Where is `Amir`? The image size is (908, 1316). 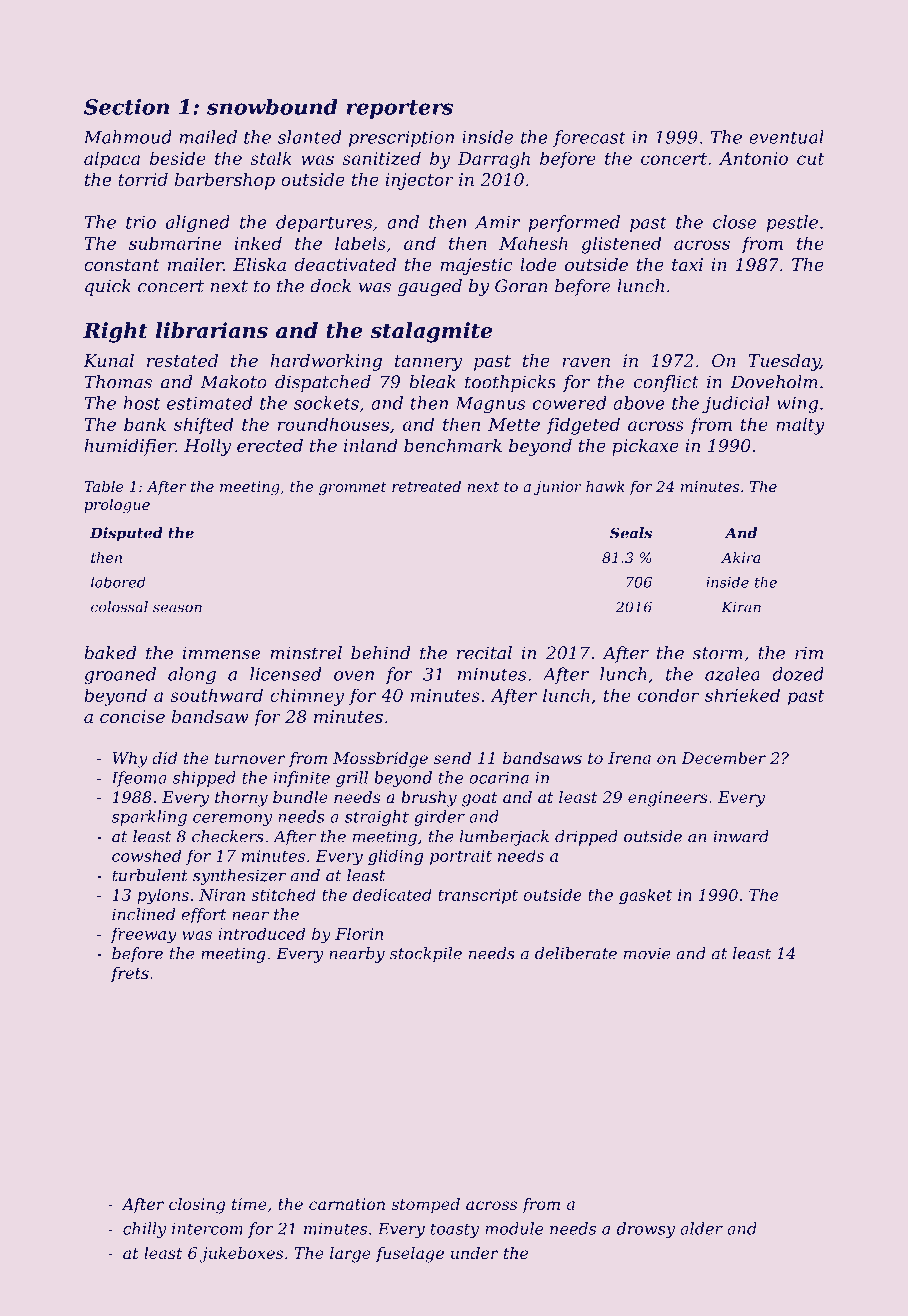 Amir is located at coordinates (497, 222).
